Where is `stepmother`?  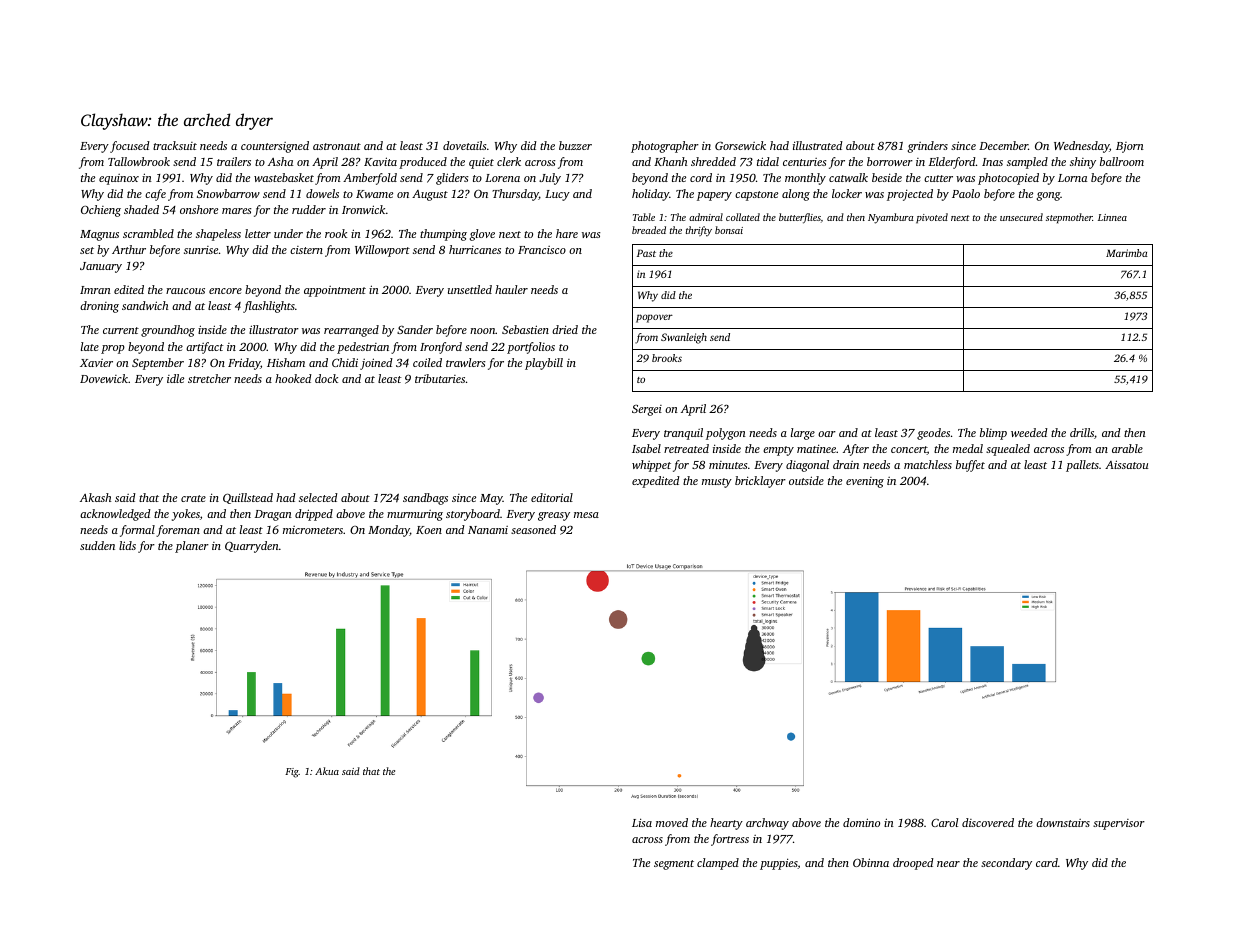 stepmother is located at coordinates (1069, 218).
